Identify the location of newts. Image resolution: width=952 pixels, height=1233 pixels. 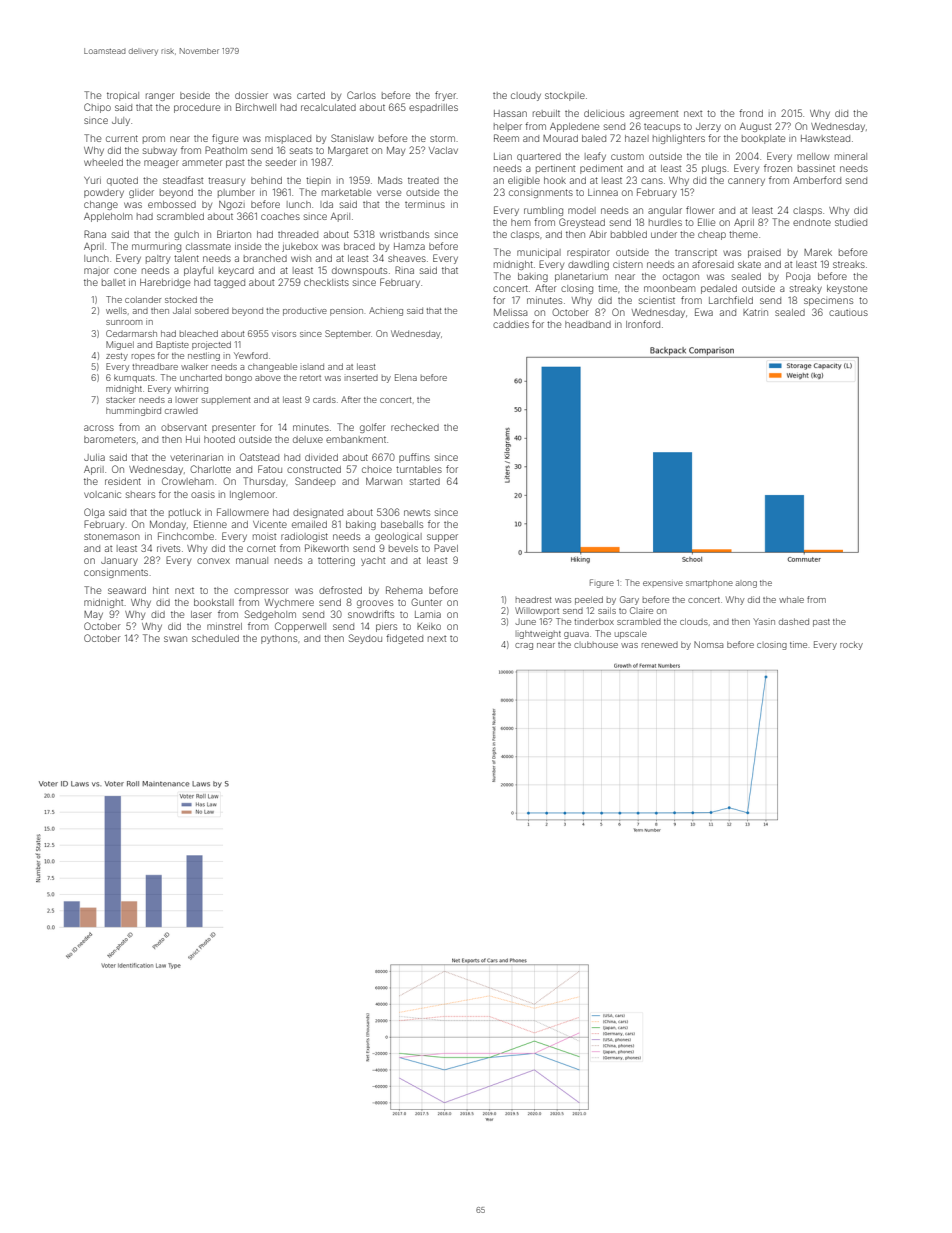
(417, 513).
